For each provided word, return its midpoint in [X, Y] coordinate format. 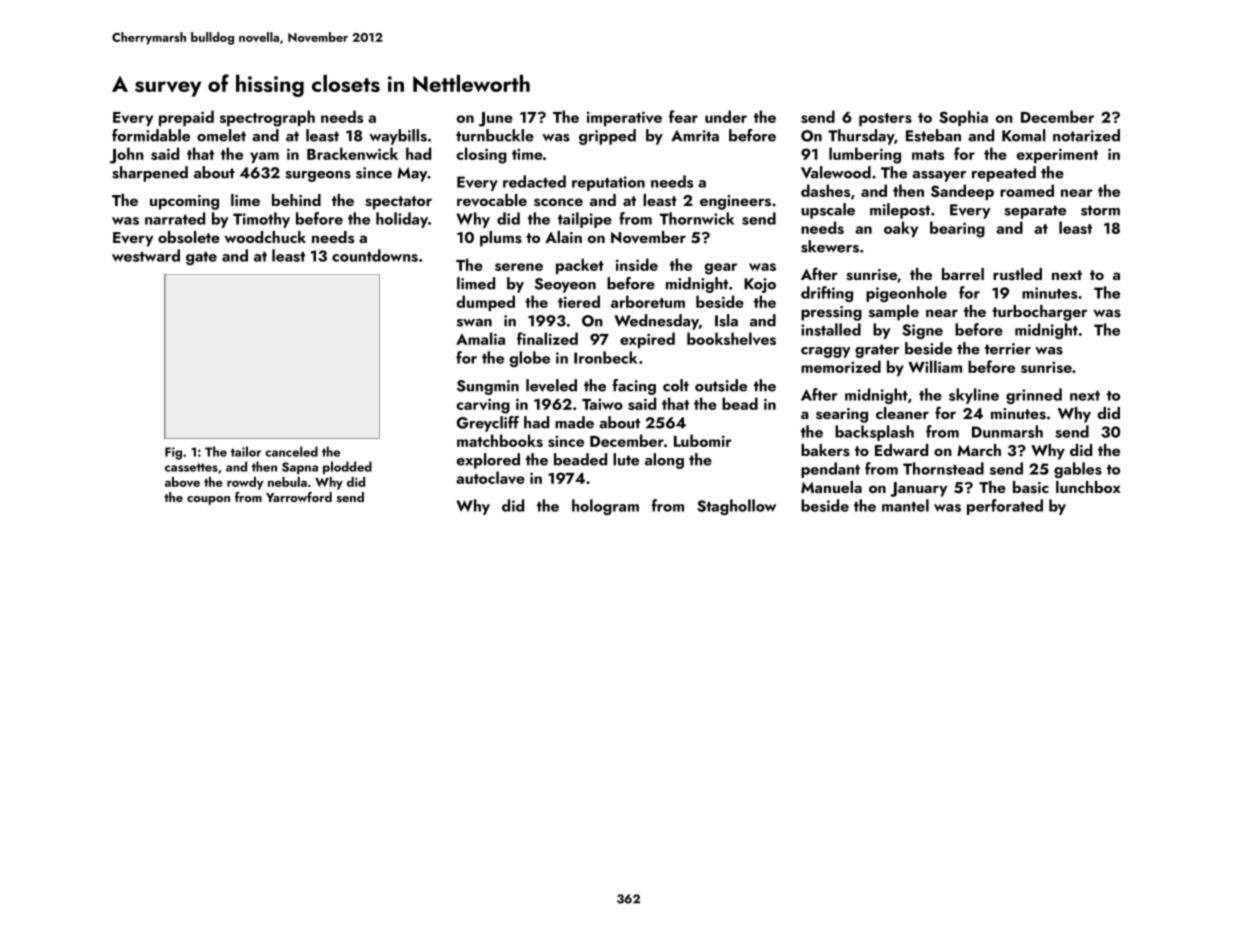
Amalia [480, 338]
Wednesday [656, 322]
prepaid [186, 118]
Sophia [963, 118]
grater [877, 351]
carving [483, 406]
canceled [291, 451]
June [495, 119]
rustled [1017, 274]
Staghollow [736, 507]
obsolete [189, 237]
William [935, 366]
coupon [208, 500]
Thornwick [697, 218]
